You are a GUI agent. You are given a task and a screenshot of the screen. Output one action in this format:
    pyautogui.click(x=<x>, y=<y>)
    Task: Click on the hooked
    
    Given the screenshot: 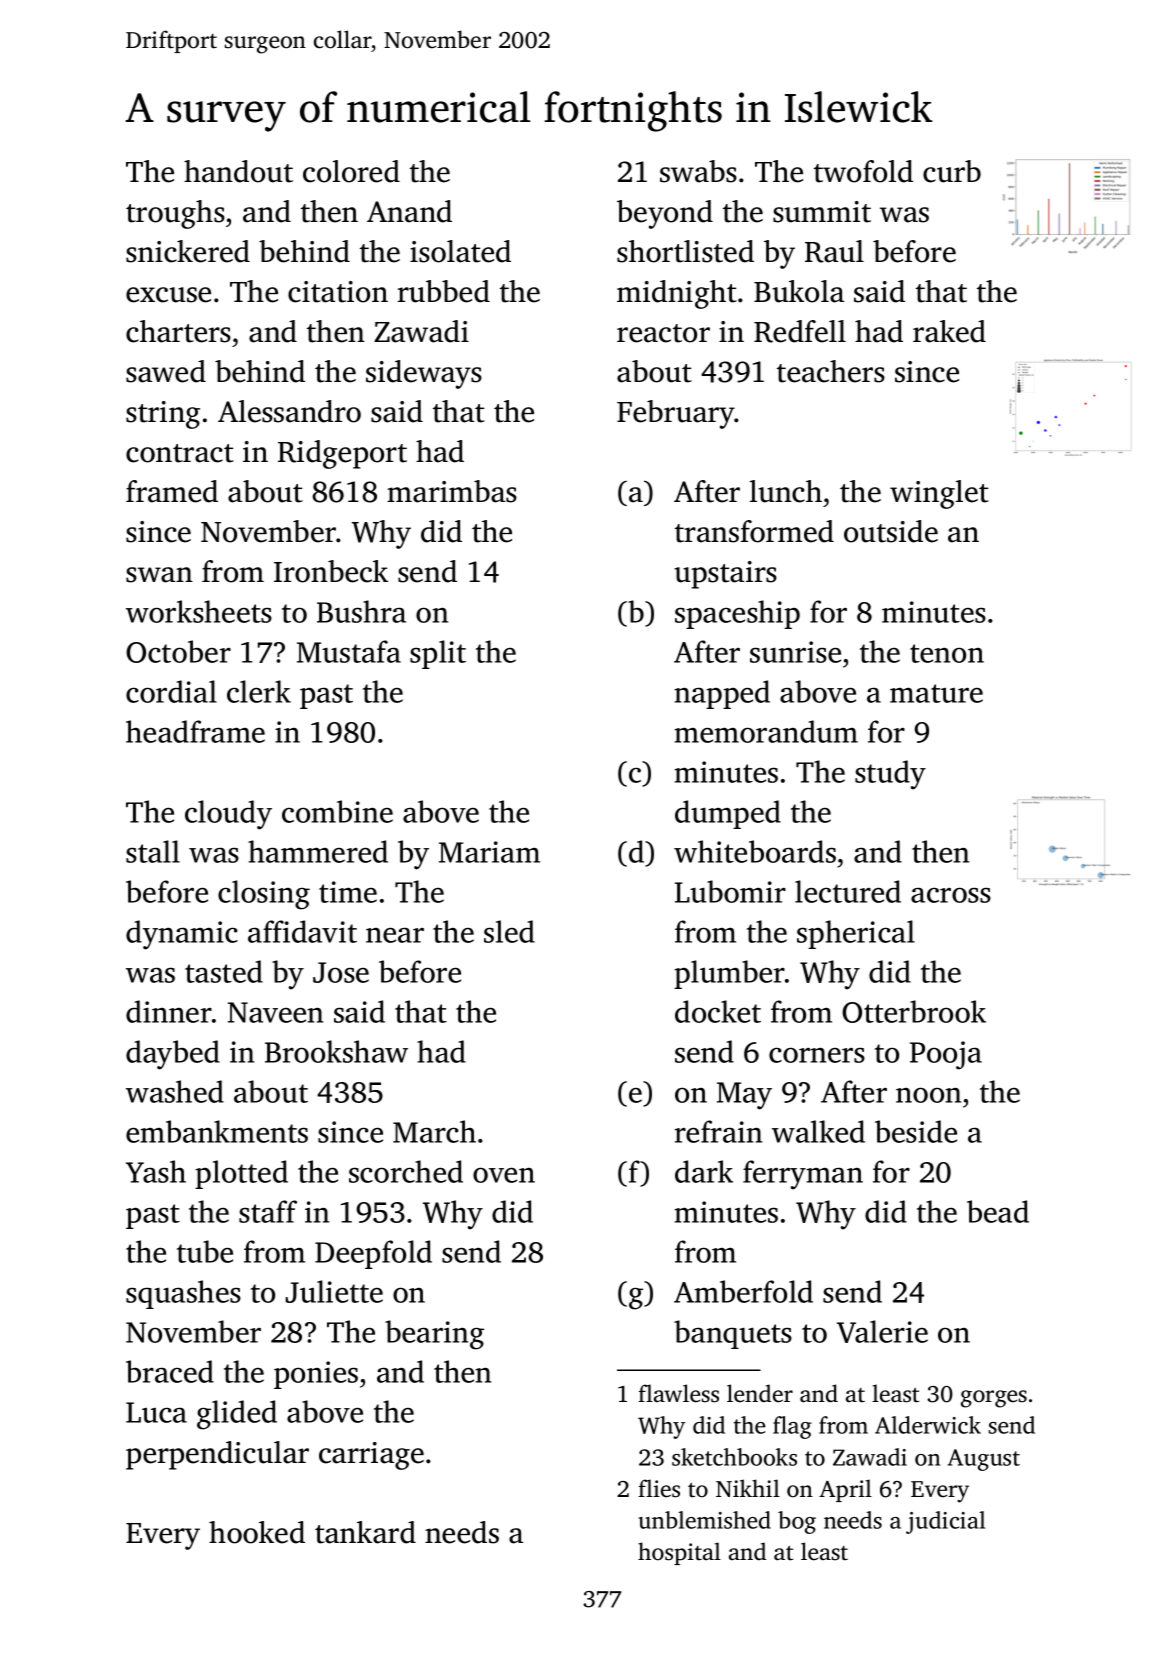 What is the action you would take?
    pyautogui.click(x=257, y=1532)
